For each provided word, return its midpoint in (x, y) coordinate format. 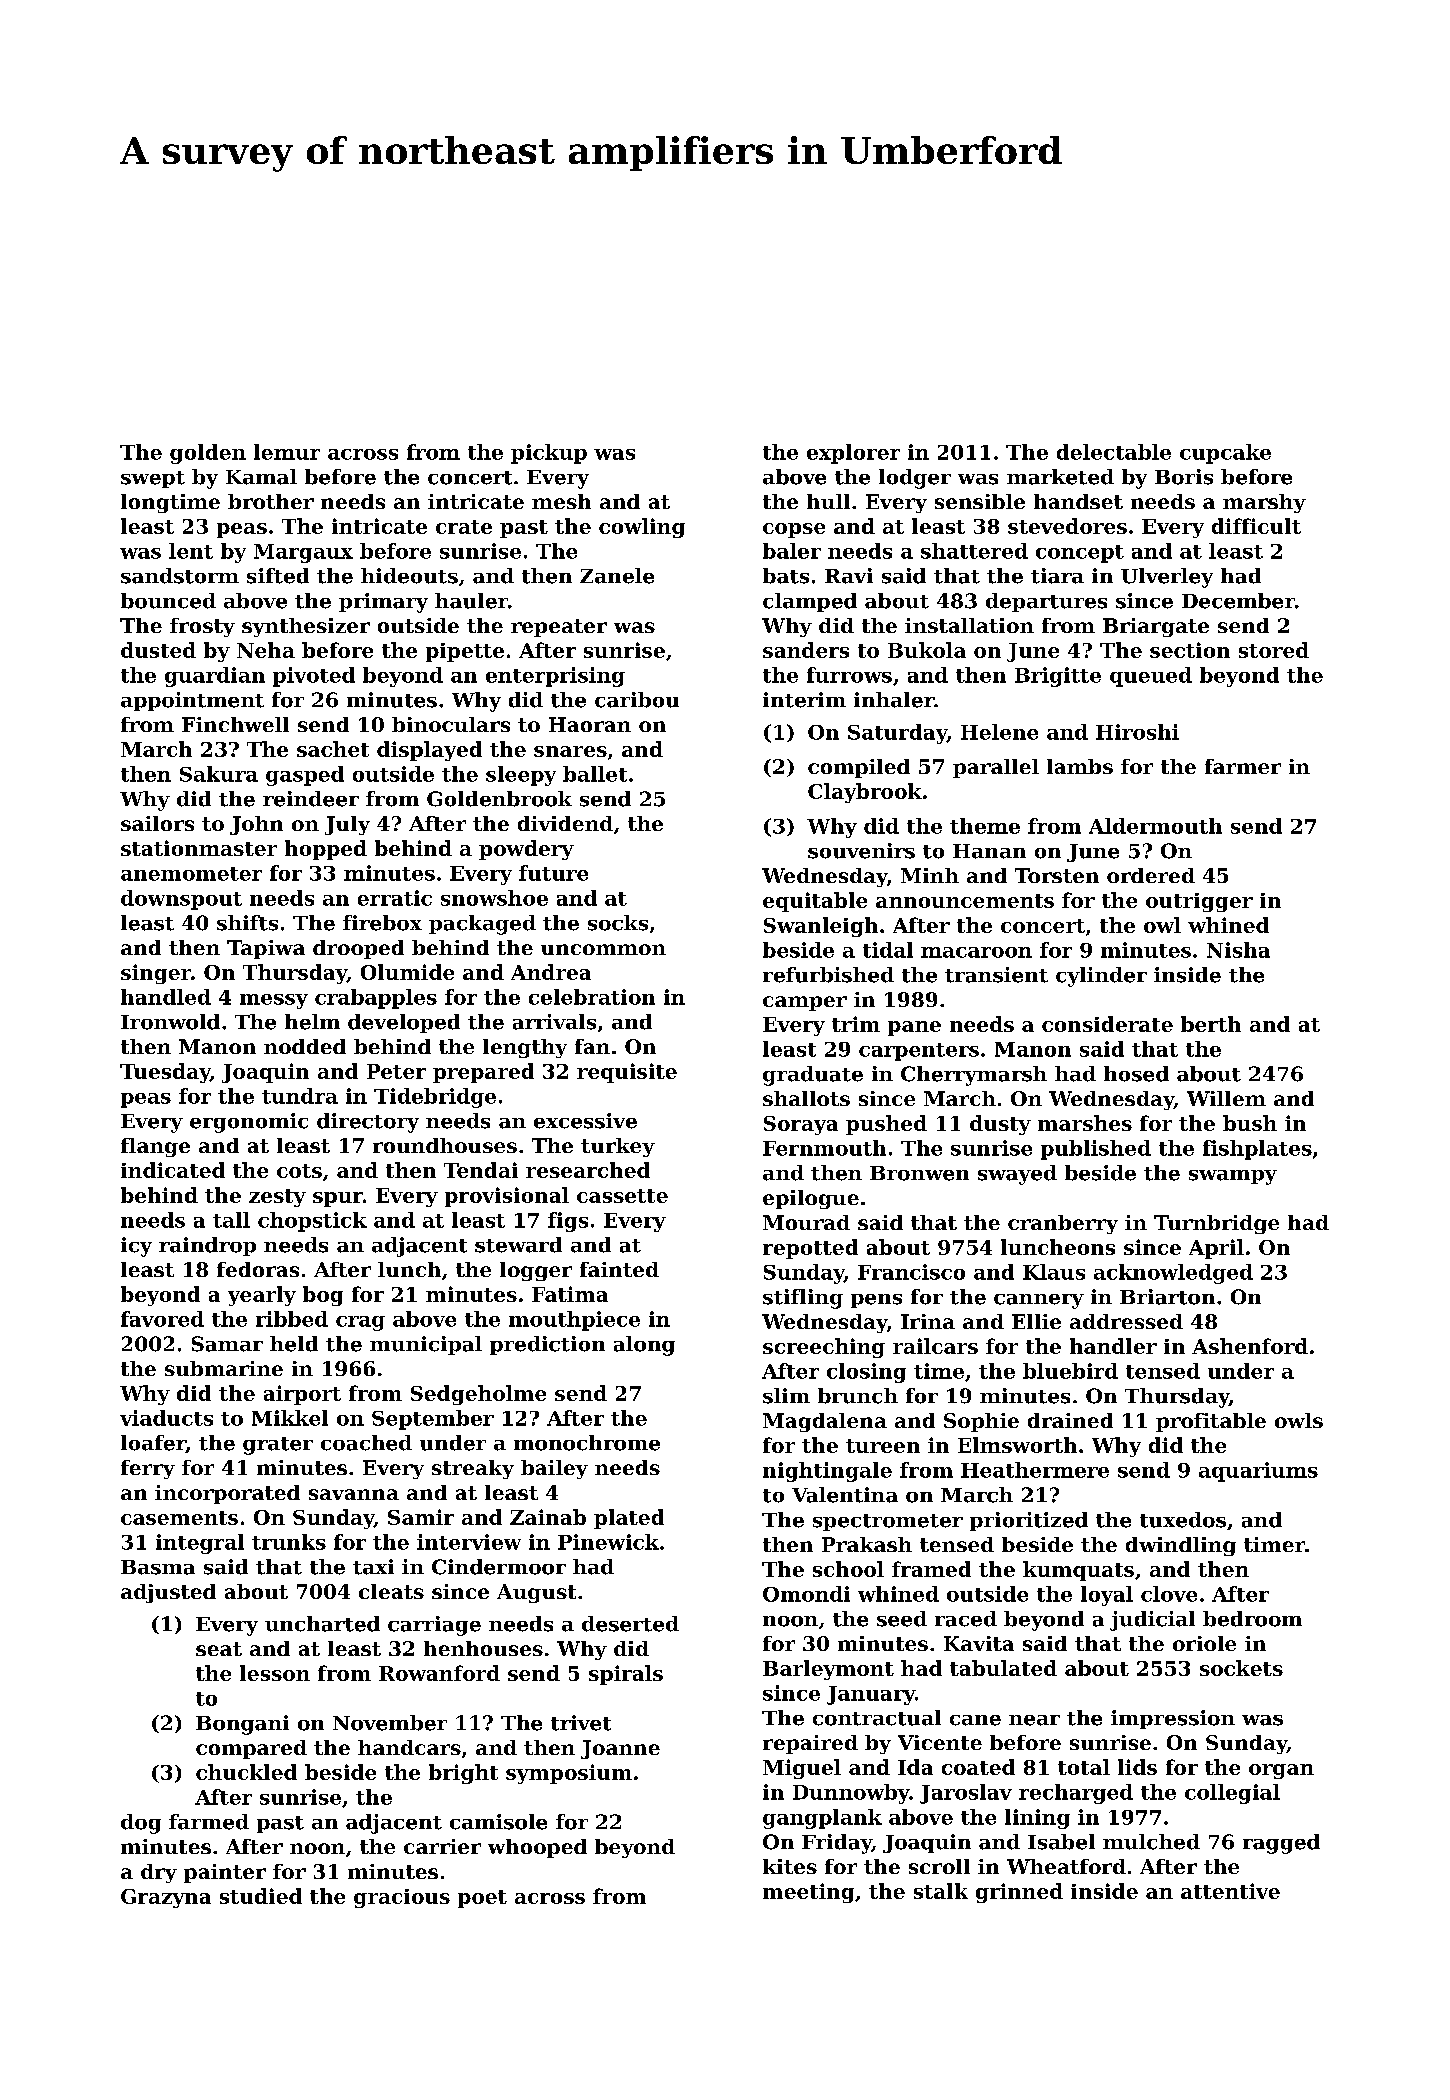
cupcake (1225, 454)
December (1238, 601)
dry (159, 1873)
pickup (549, 454)
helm (312, 1022)
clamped (810, 602)
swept (153, 479)
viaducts (166, 1418)
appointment (192, 701)
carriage (434, 1626)
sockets (1241, 1668)
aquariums (1258, 1472)
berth (1211, 1024)
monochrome (587, 1443)
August (536, 1593)
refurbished (828, 975)
